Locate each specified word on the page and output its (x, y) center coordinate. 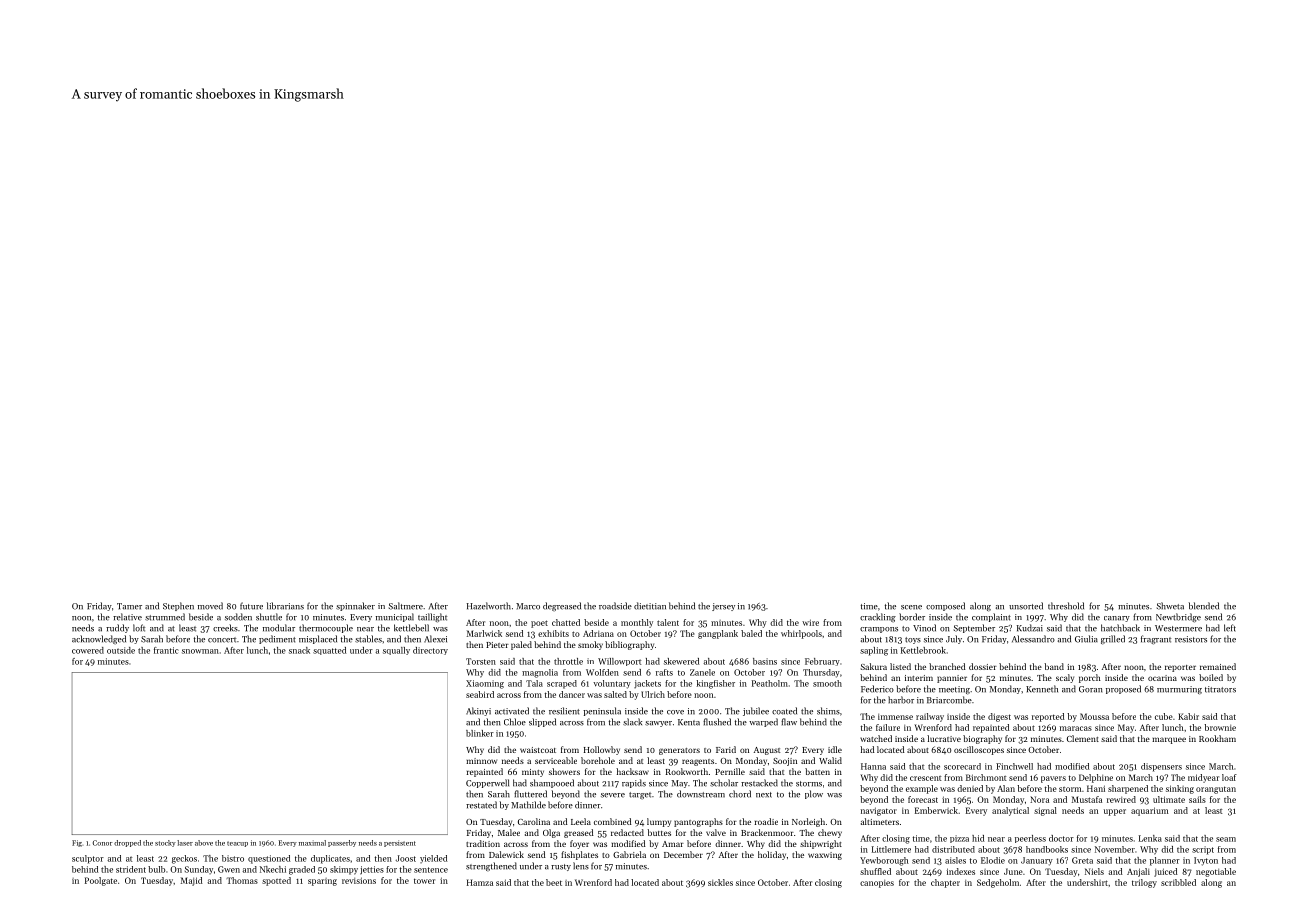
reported (1048, 717)
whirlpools (801, 634)
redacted (627, 832)
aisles (955, 860)
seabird (480, 694)
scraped (562, 684)
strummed (165, 617)
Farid (726, 749)
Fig (77, 843)
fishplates (579, 855)
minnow (481, 761)
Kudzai (1030, 628)
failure (888, 727)
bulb (156, 869)
